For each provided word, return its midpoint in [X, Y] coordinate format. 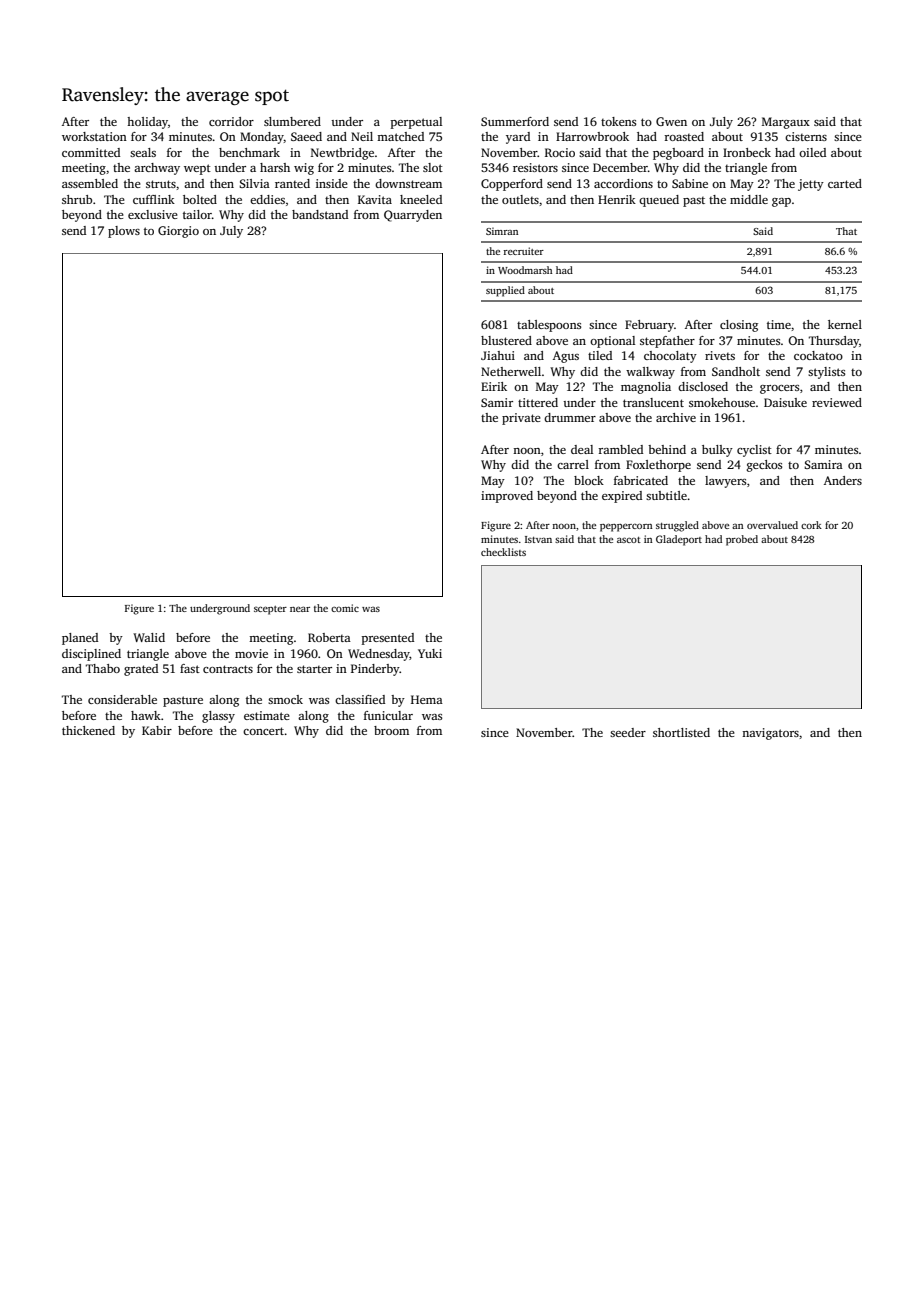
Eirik [494, 386]
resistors [535, 167]
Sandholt [736, 371]
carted [845, 183]
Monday [262, 138]
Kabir [157, 730]
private [521, 419]
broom [391, 730]
